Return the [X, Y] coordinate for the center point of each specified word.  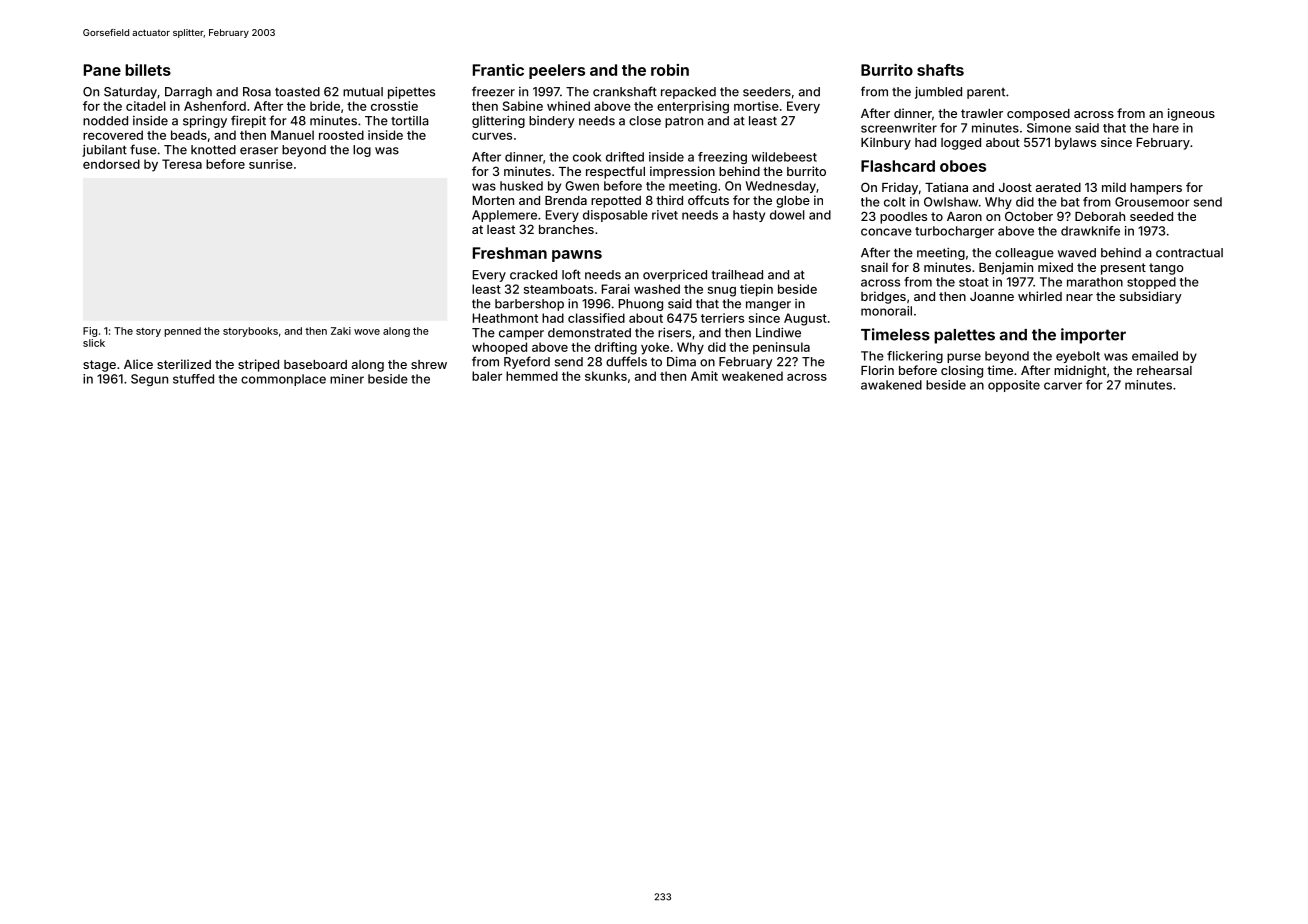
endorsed [111, 164]
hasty [749, 216]
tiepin [756, 290]
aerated [1058, 187]
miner [347, 379]
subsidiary [1151, 297]
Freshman [510, 253]
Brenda [566, 200]
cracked [533, 275]
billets [148, 70]
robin [670, 70]
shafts [940, 70]
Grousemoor [1152, 202]
